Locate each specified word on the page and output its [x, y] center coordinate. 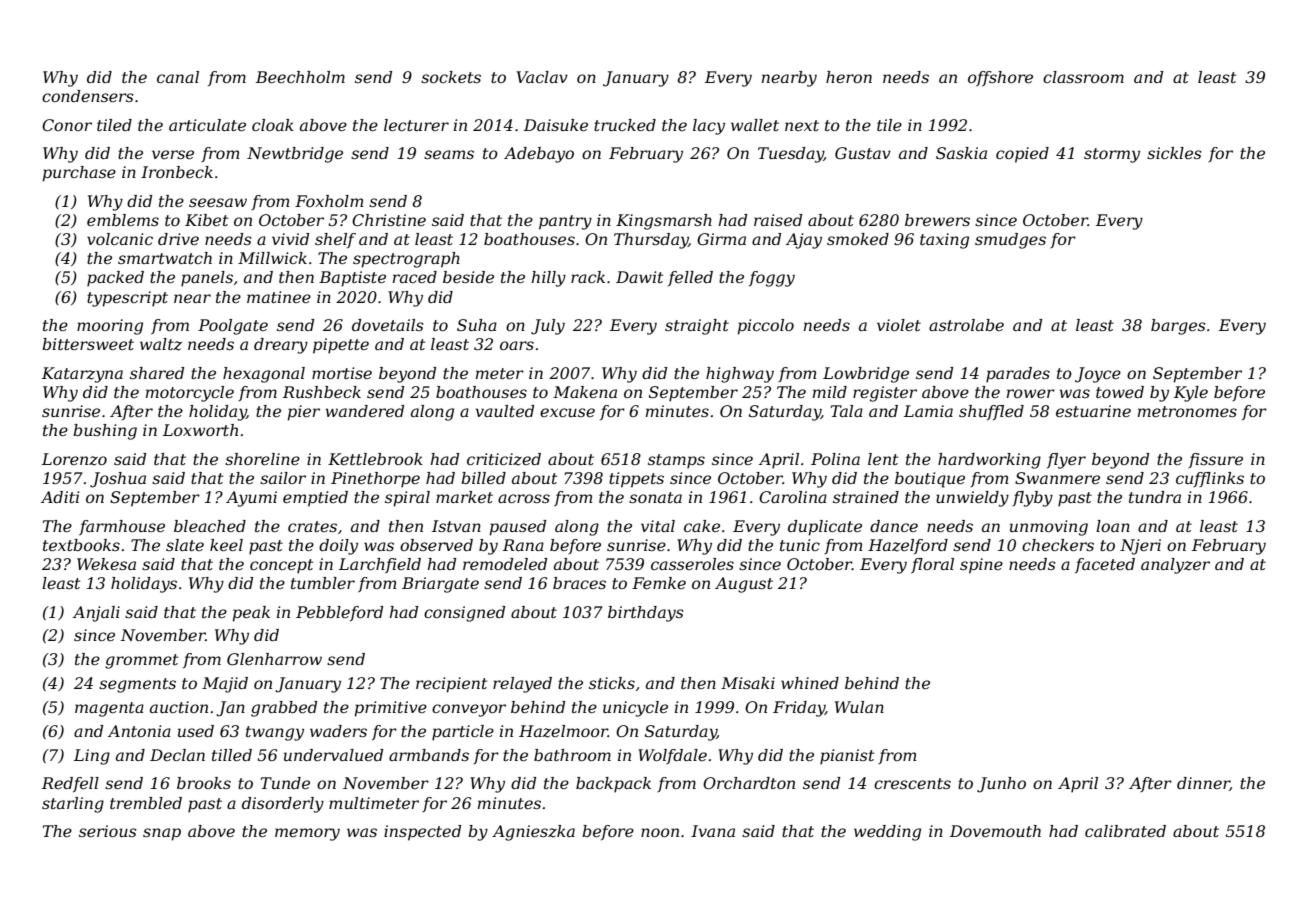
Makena [585, 392]
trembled [146, 803]
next [802, 125]
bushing [105, 432]
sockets [451, 77]
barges [1178, 327]
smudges [1010, 241]
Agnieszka [533, 833]
